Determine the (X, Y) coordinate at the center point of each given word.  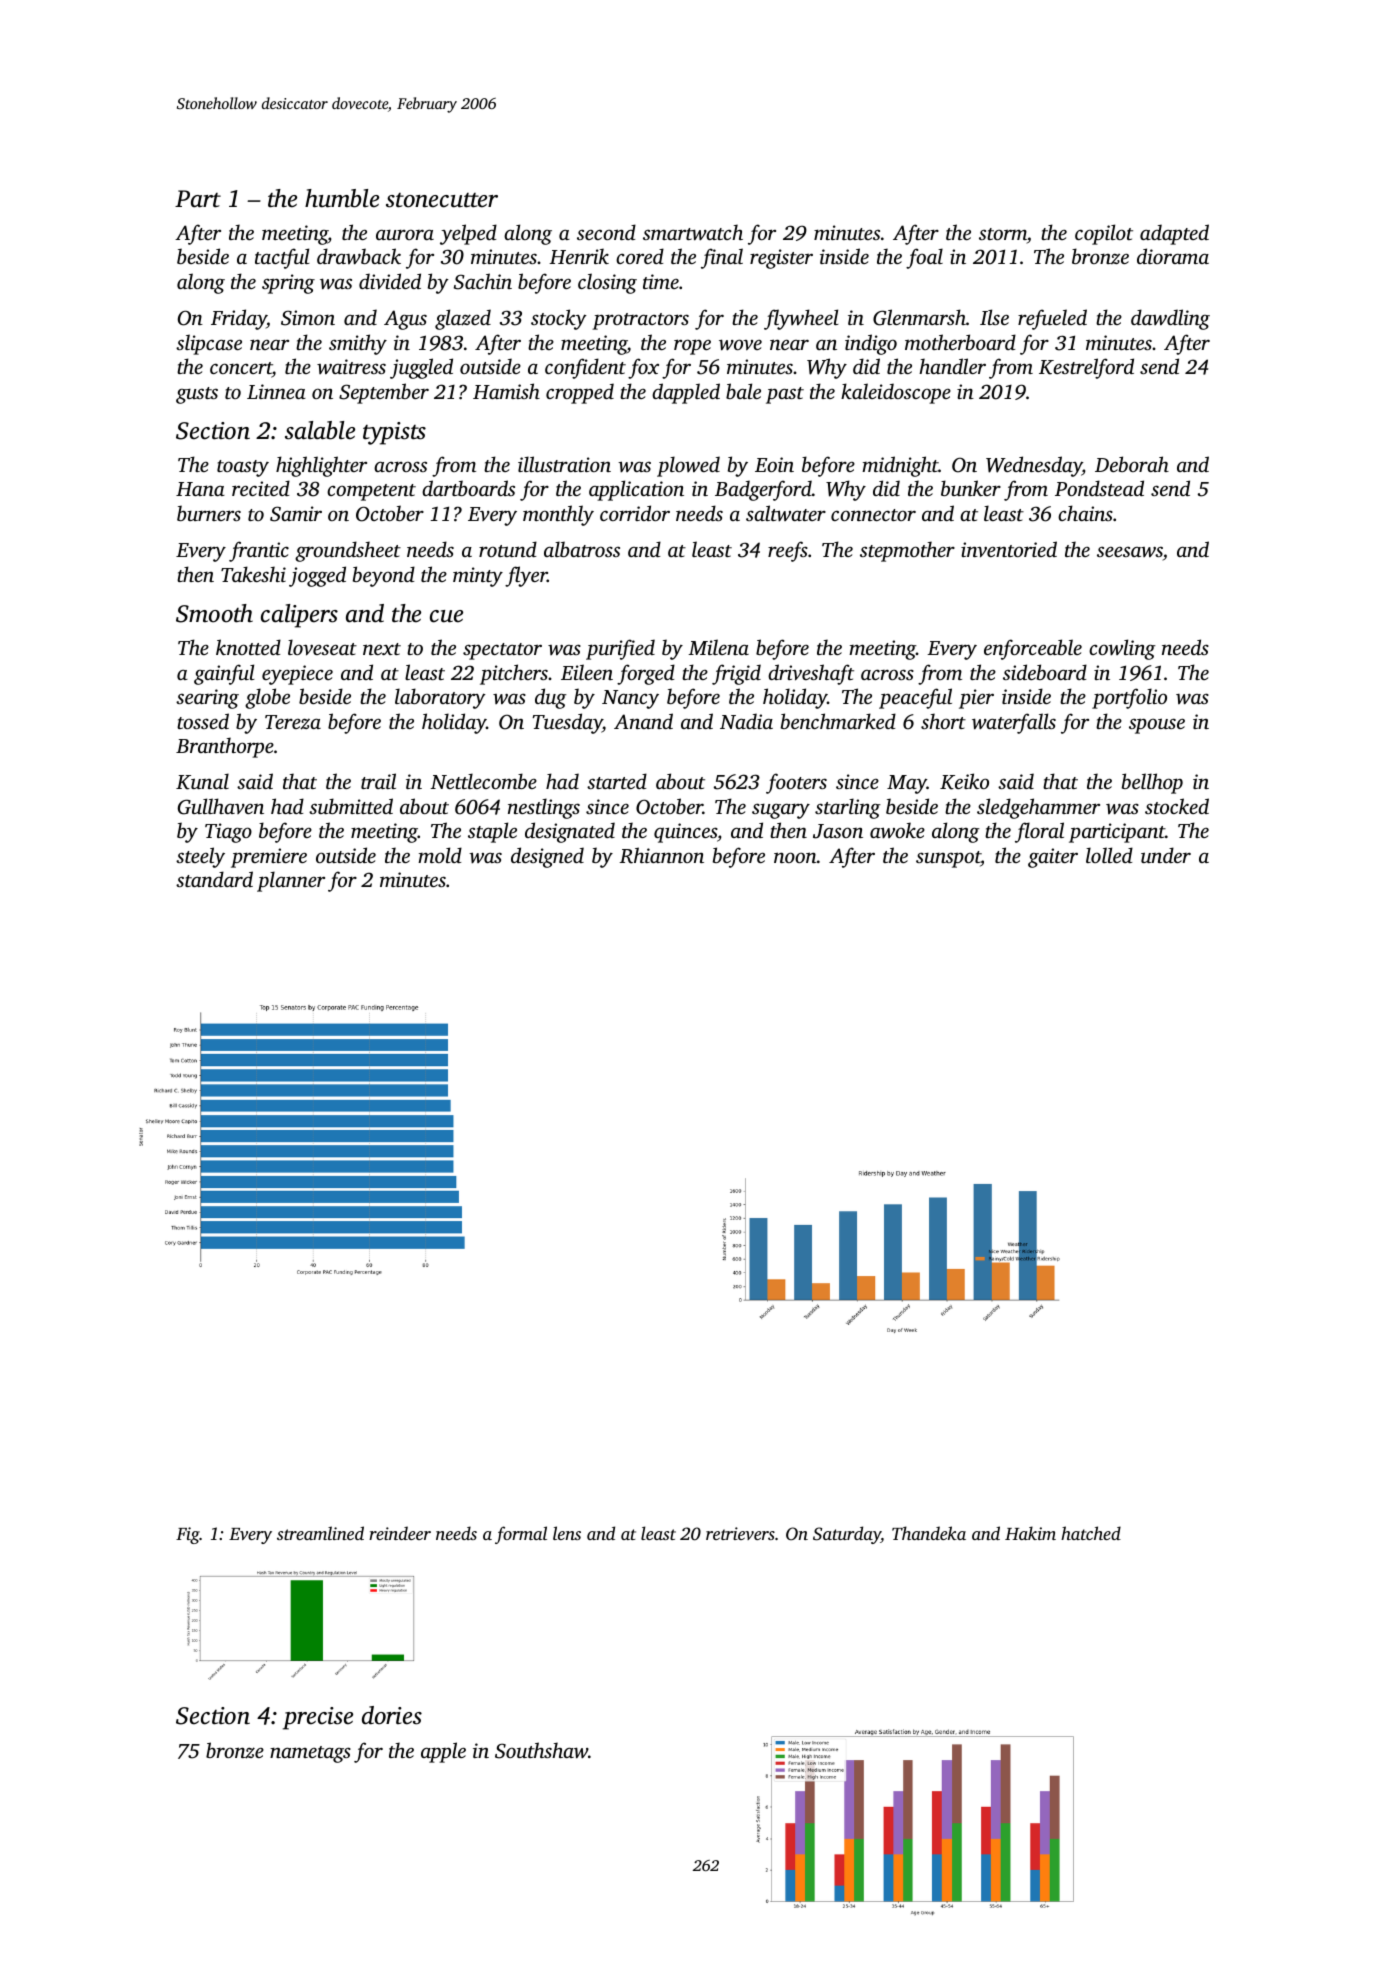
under (1166, 855)
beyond (384, 576)
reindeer (400, 1533)
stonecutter (442, 200)
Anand (643, 721)
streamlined (320, 1533)
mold (440, 855)
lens (567, 1533)
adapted (1174, 234)
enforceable (1033, 649)
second (606, 232)
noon (795, 857)
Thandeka (929, 1533)
